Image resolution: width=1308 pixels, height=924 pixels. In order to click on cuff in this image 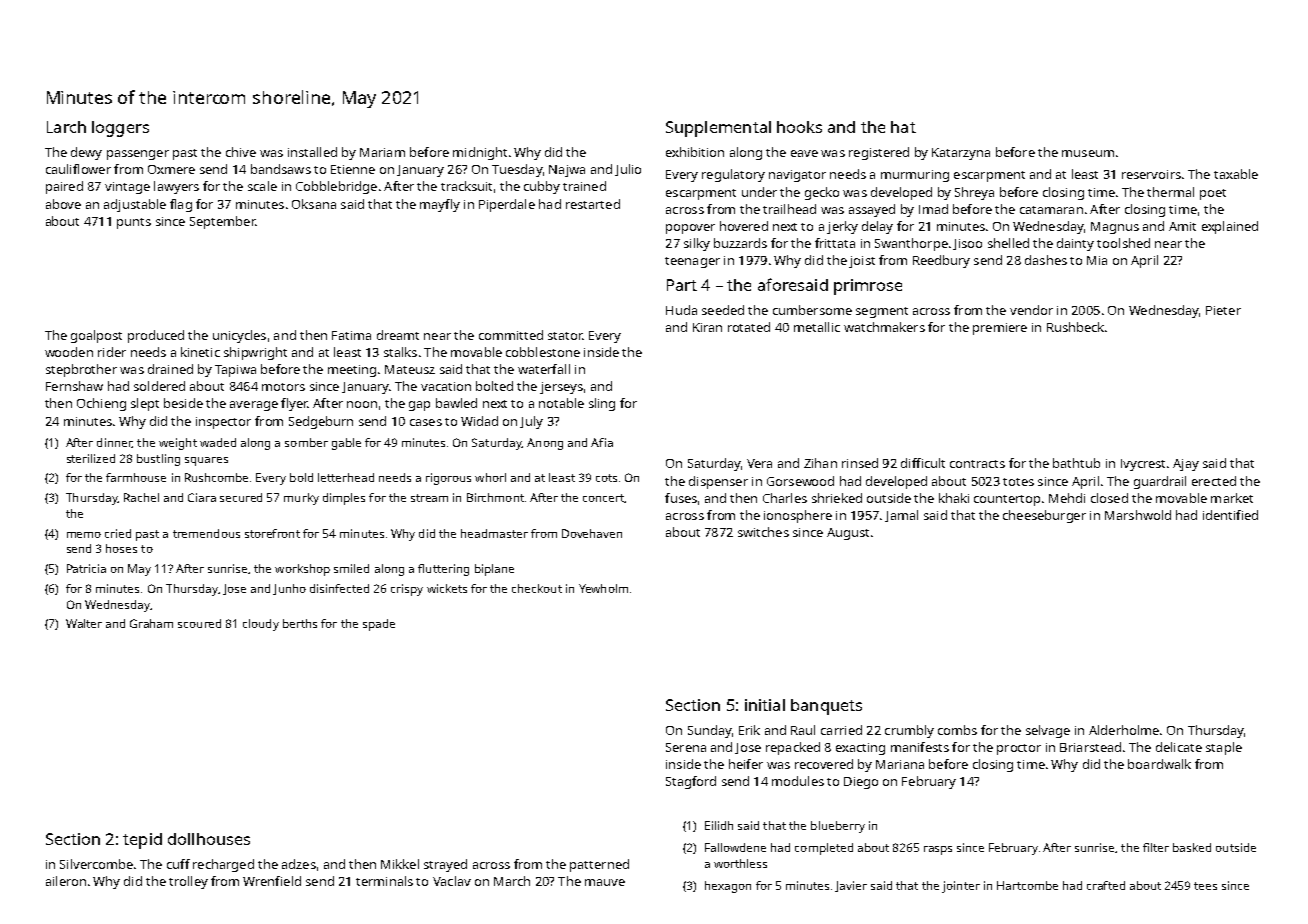, I will do `click(178, 864)`.
